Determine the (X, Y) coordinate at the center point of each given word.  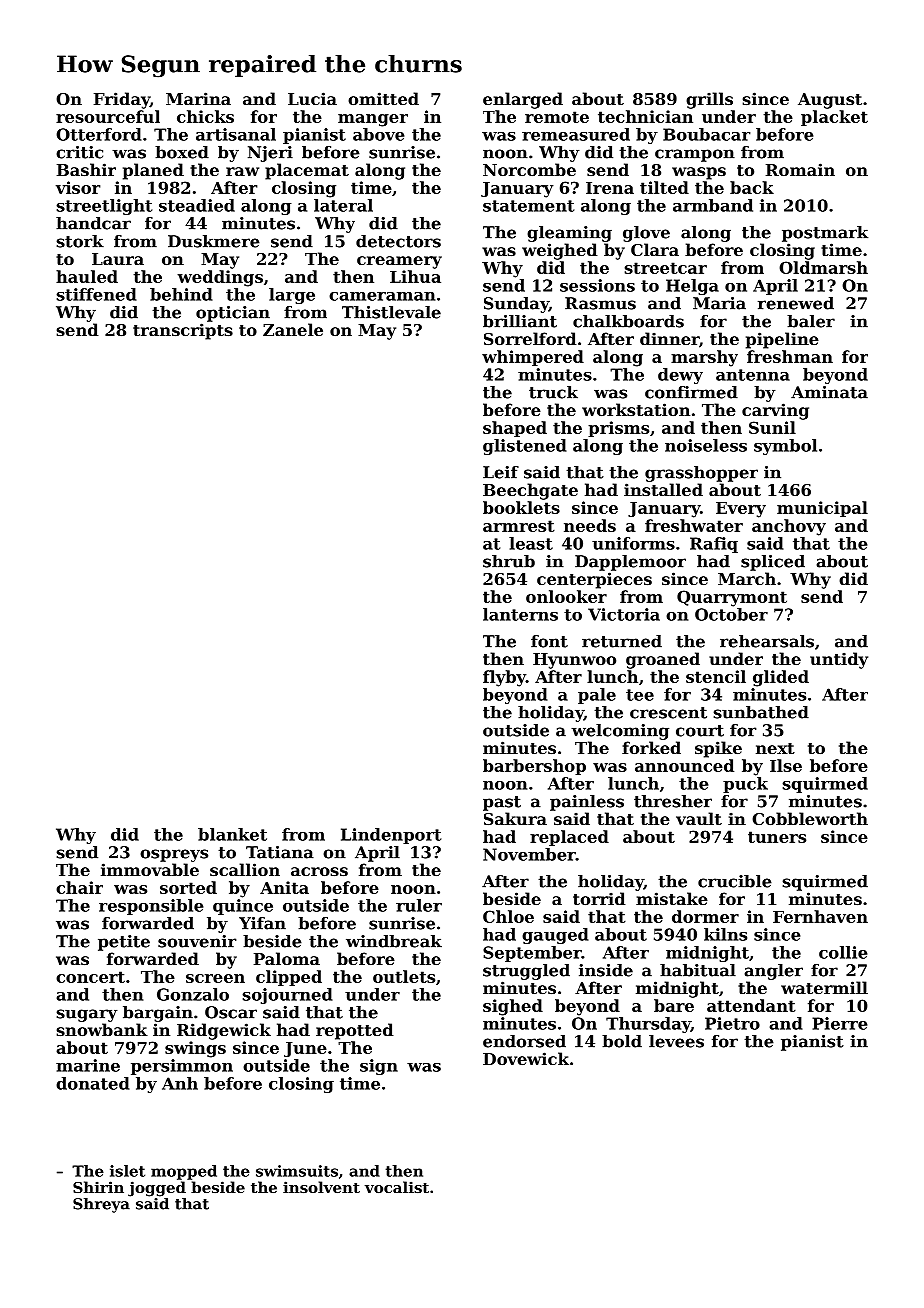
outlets (404, 976)
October (731, 614)
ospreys (174, 855)
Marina (198, 98)
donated (93, 1083)
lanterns (520, 614)
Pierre (839, 1023)
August (830, 101)
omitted (383, 98)
